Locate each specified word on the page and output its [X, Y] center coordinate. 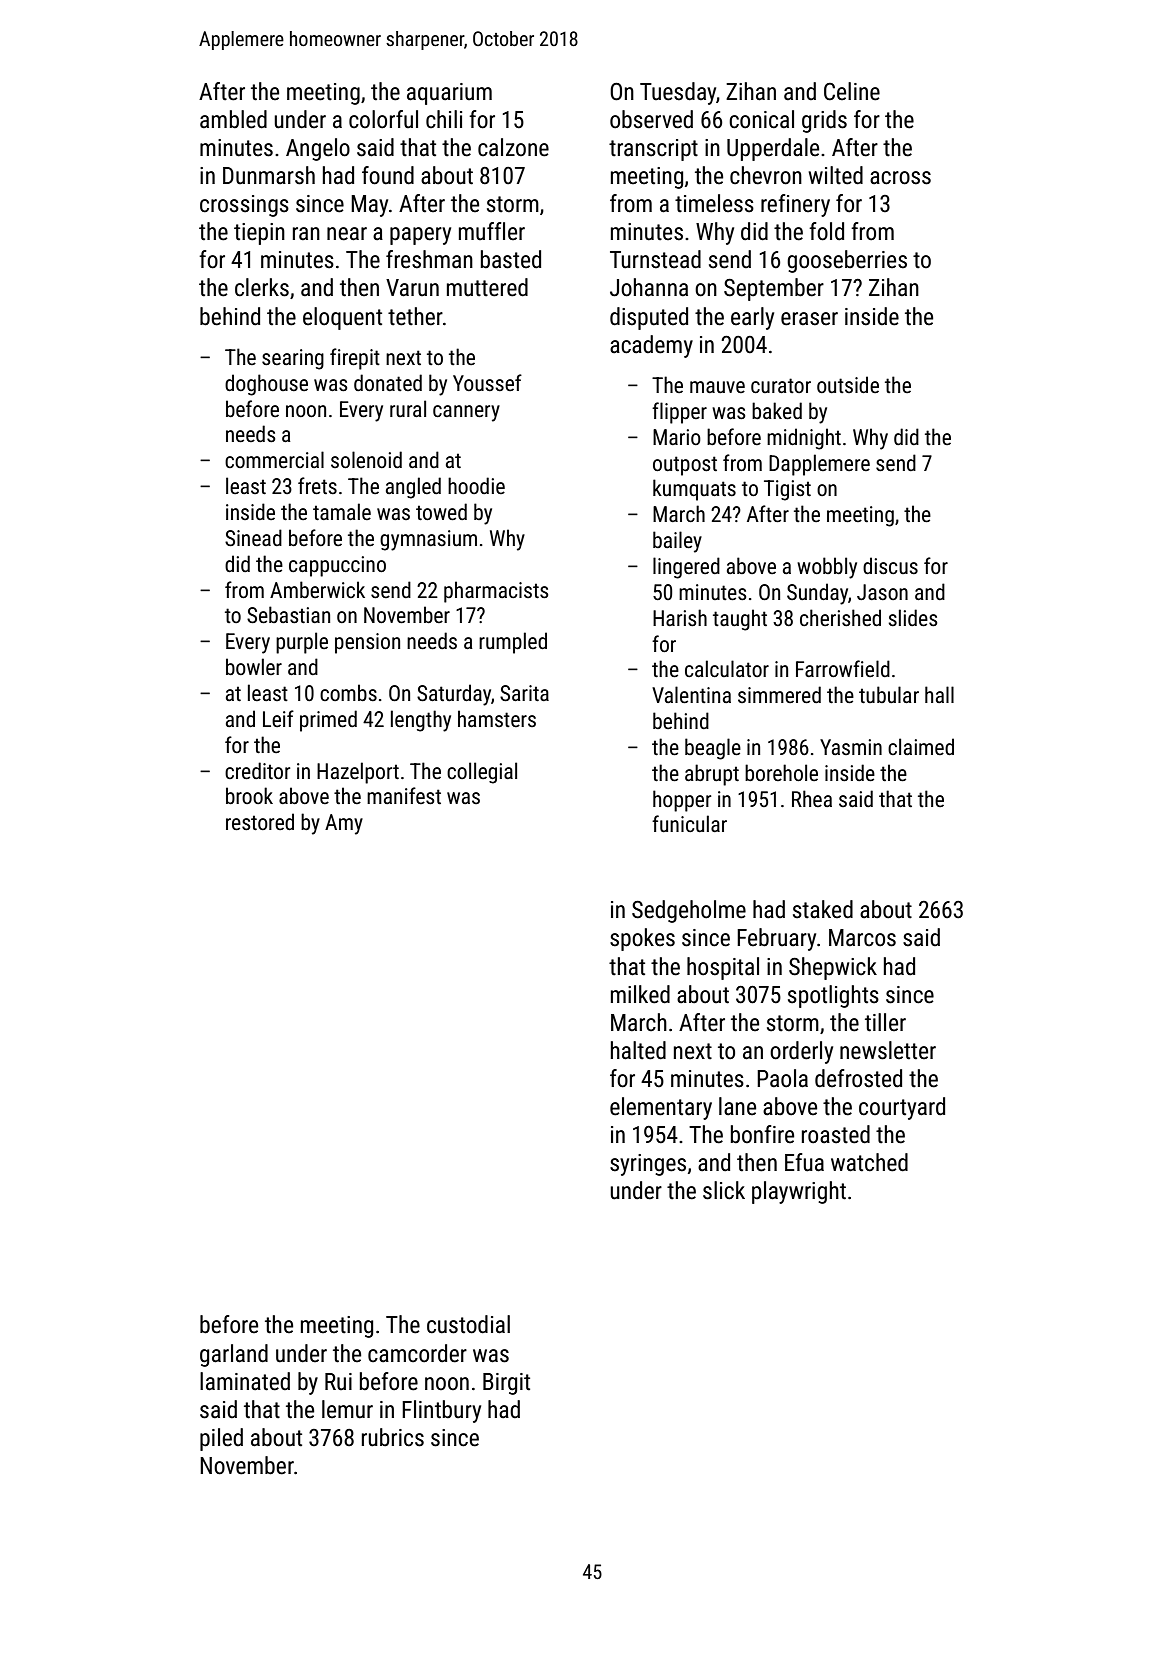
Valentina [691, 695]
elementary [661, 1108]
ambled [233, 119]
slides [913, 618]
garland [234, 1355]
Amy [344, 824]
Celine [852, 91]
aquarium [449, 94]
